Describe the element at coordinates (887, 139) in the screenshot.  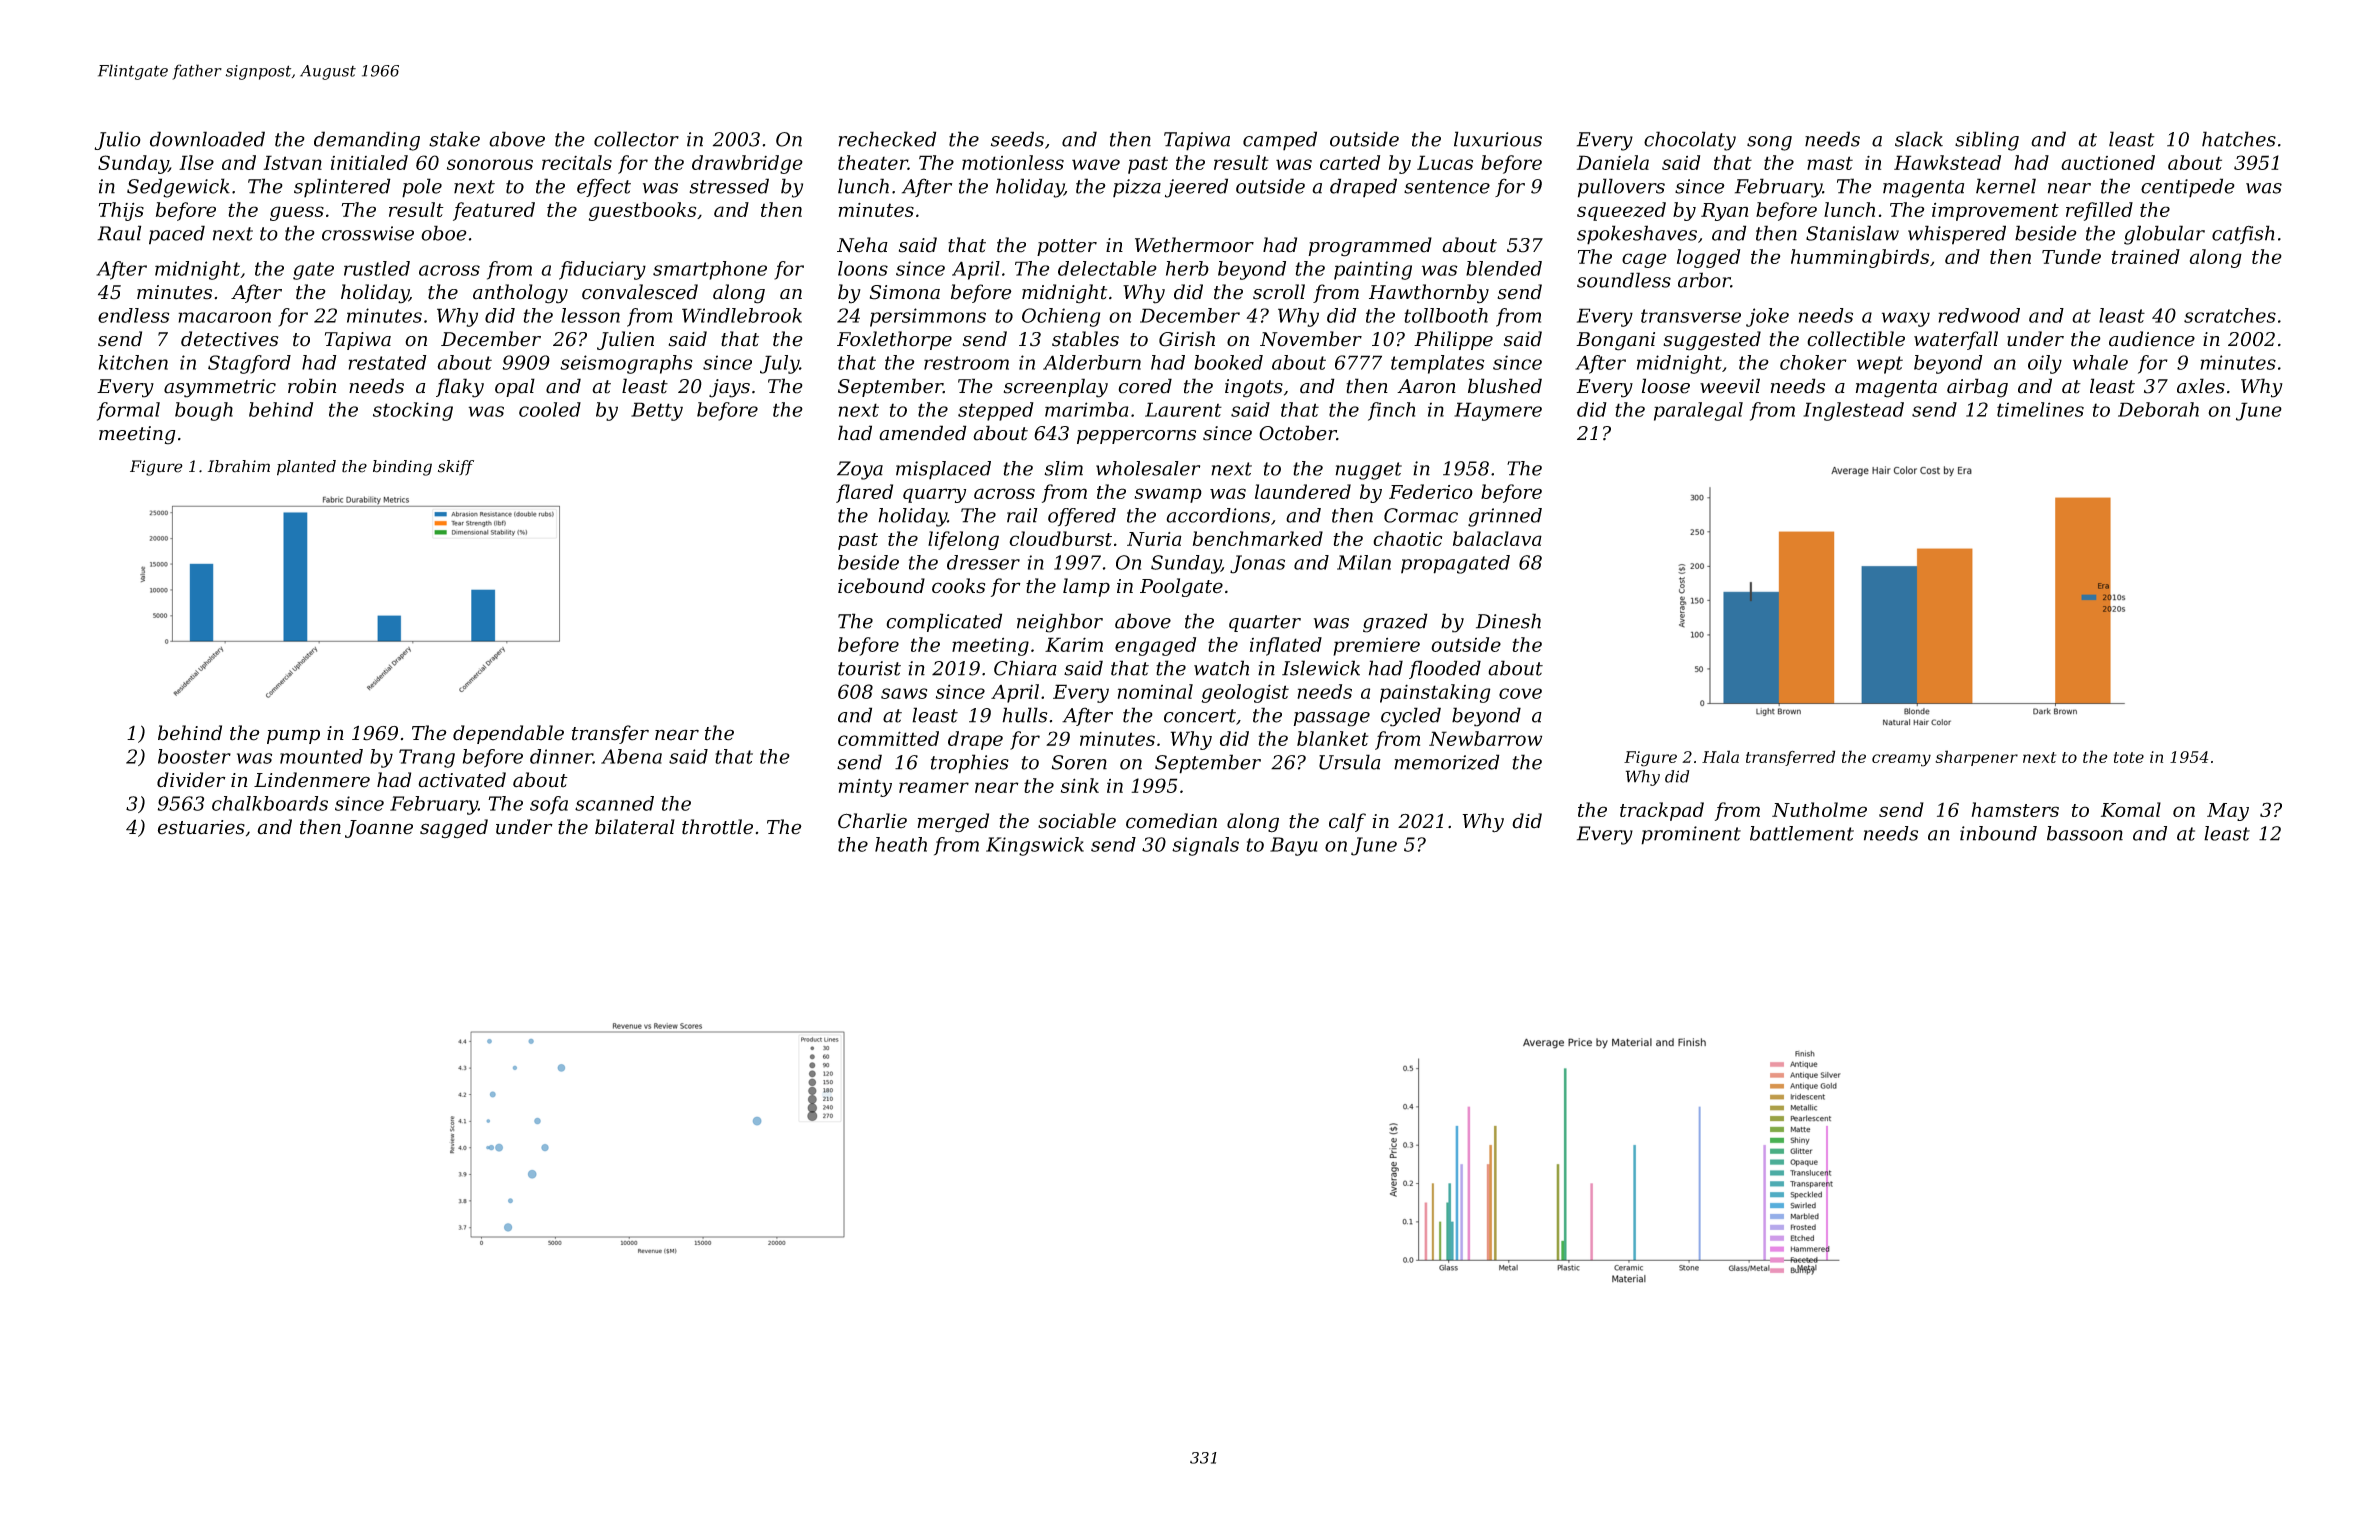
I see `rechecked` at that location.
